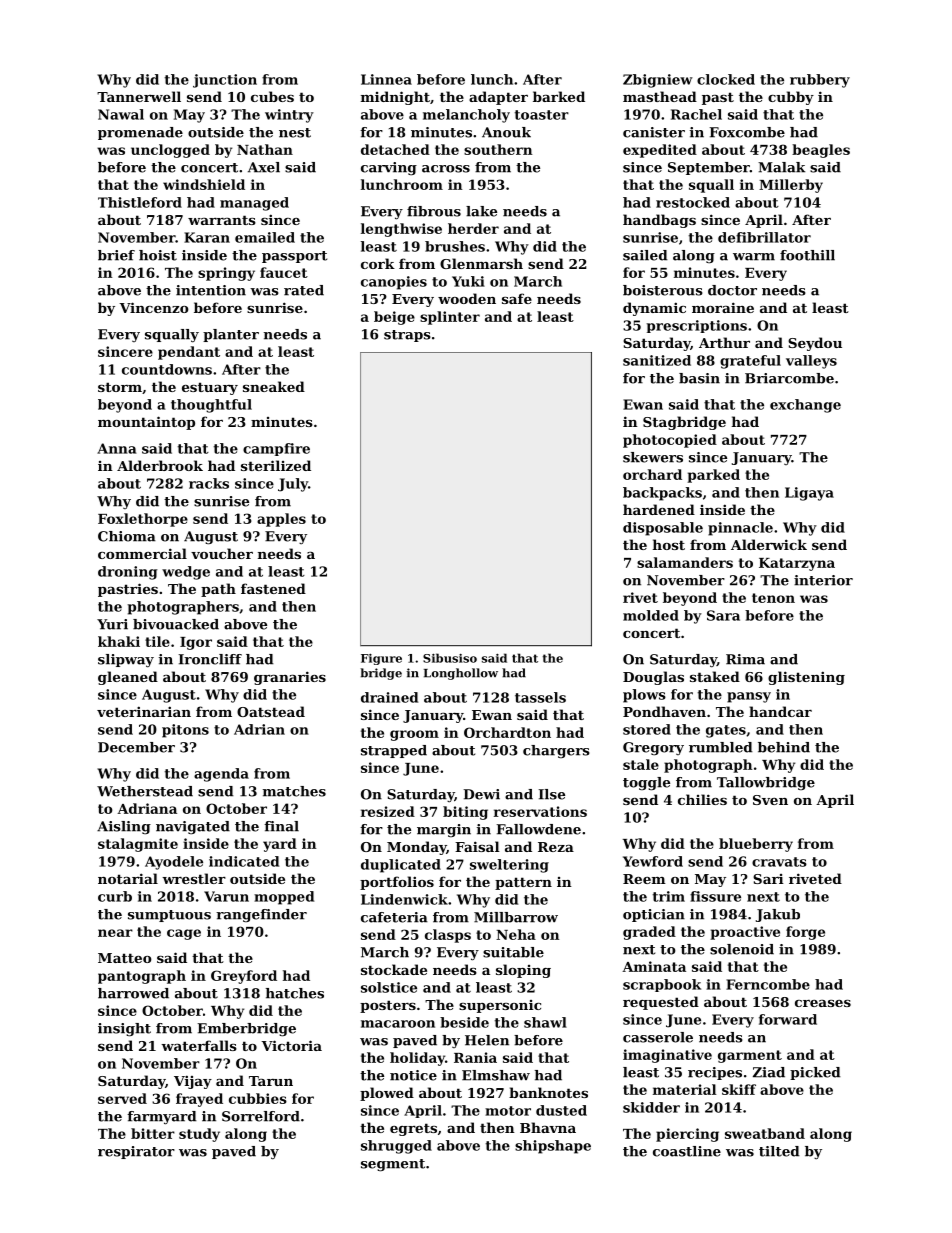 The height and width of the document is (1233, 952). Describe the element at coordinates (136, 1152) in the document. I see `respirator` at that location.
